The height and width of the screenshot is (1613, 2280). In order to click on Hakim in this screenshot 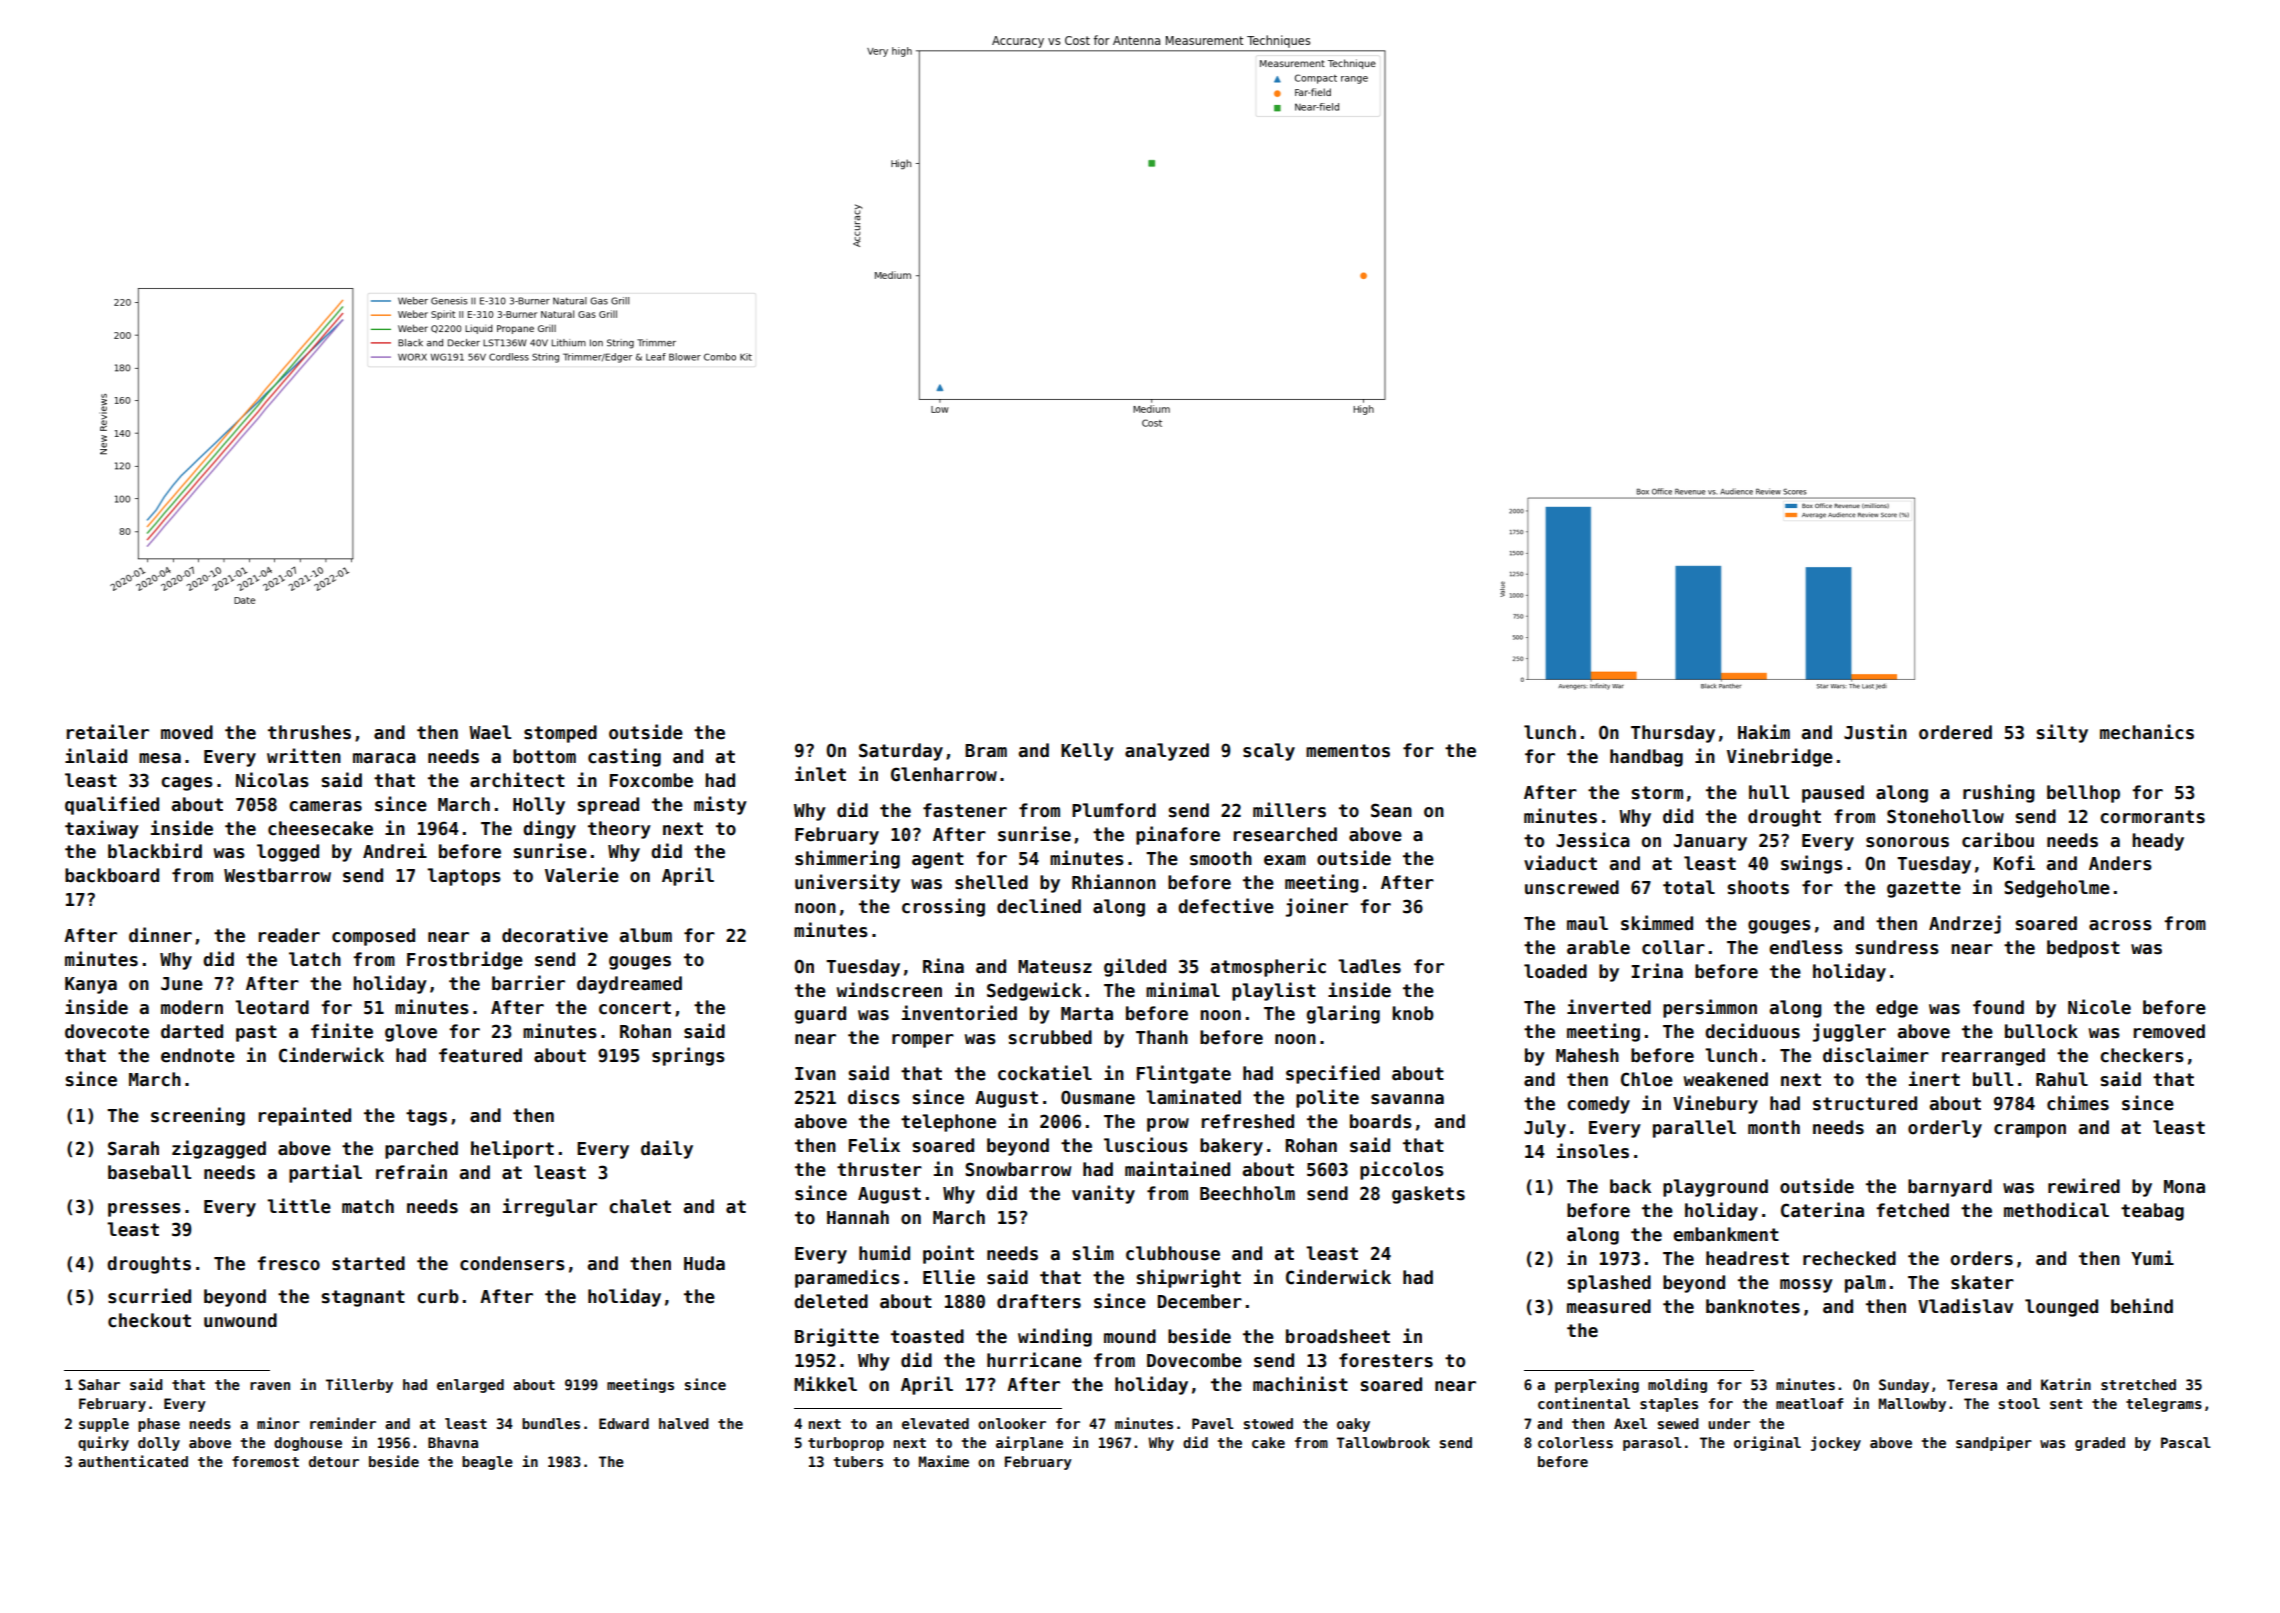, I will do `click(1764, 732)`.
